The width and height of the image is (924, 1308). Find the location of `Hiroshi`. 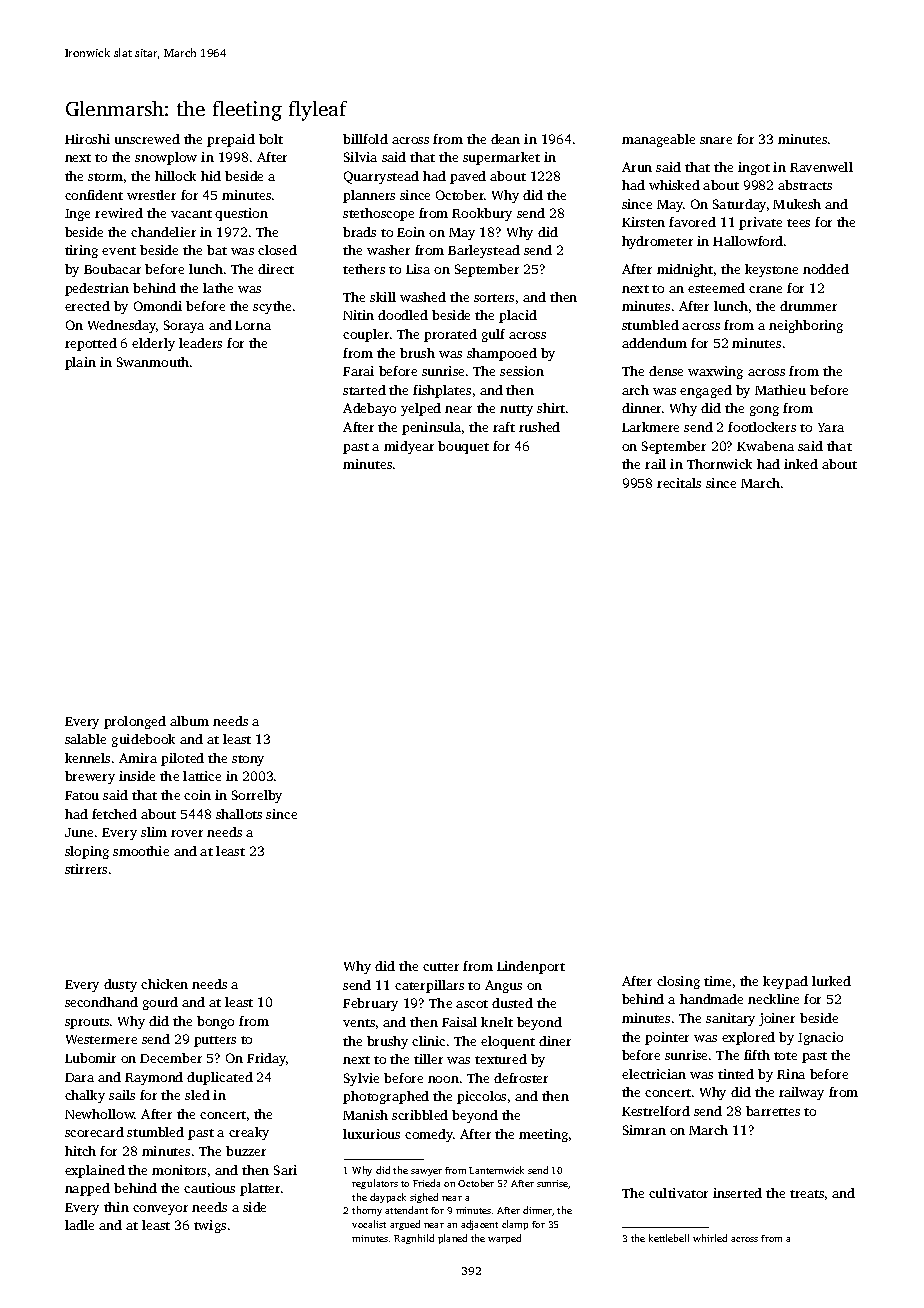

Hiroshi is located at coordinates (87, 139).
